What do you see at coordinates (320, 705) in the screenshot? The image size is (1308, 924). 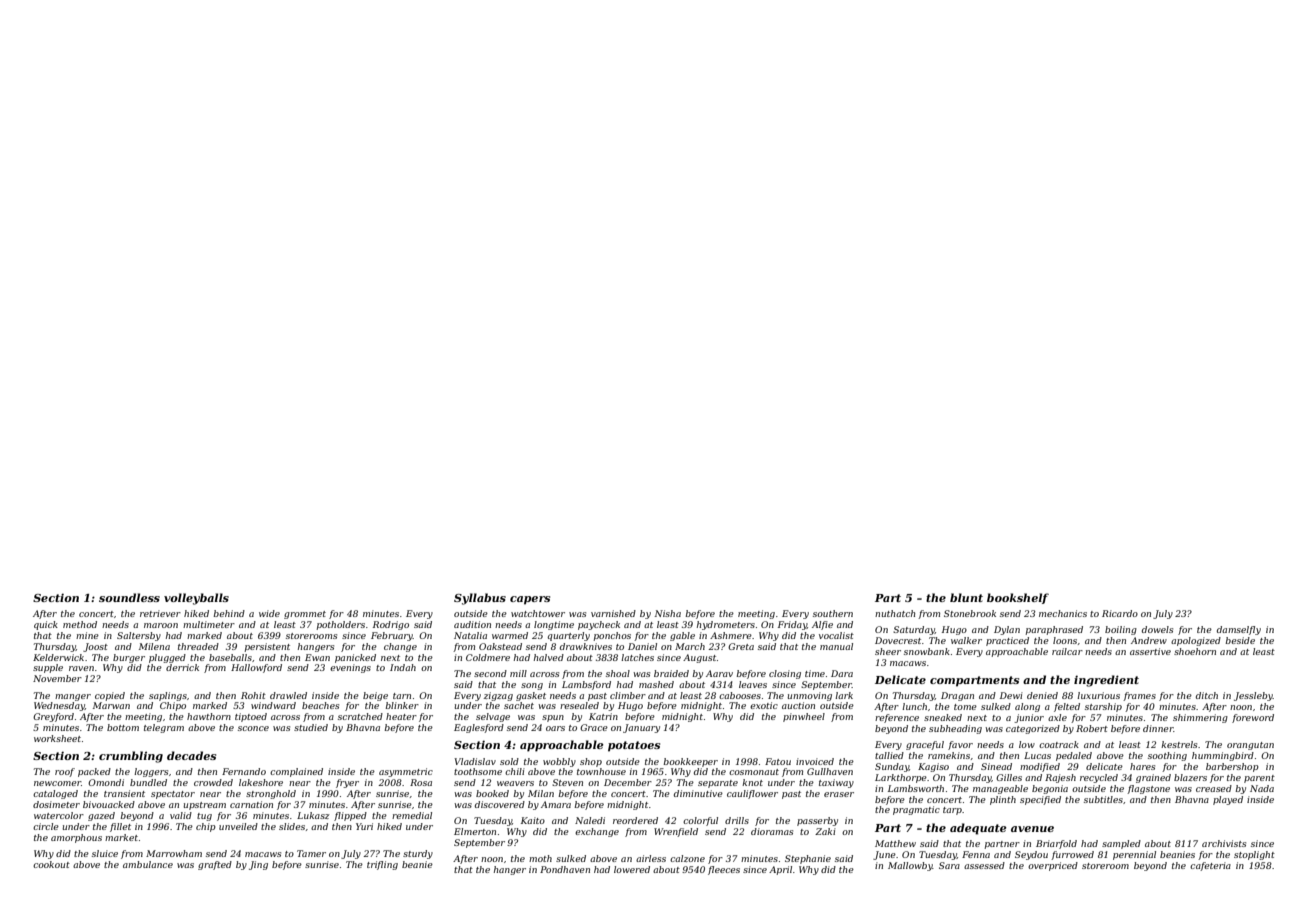 I see `beaches` at bounding box center [320, 705].
